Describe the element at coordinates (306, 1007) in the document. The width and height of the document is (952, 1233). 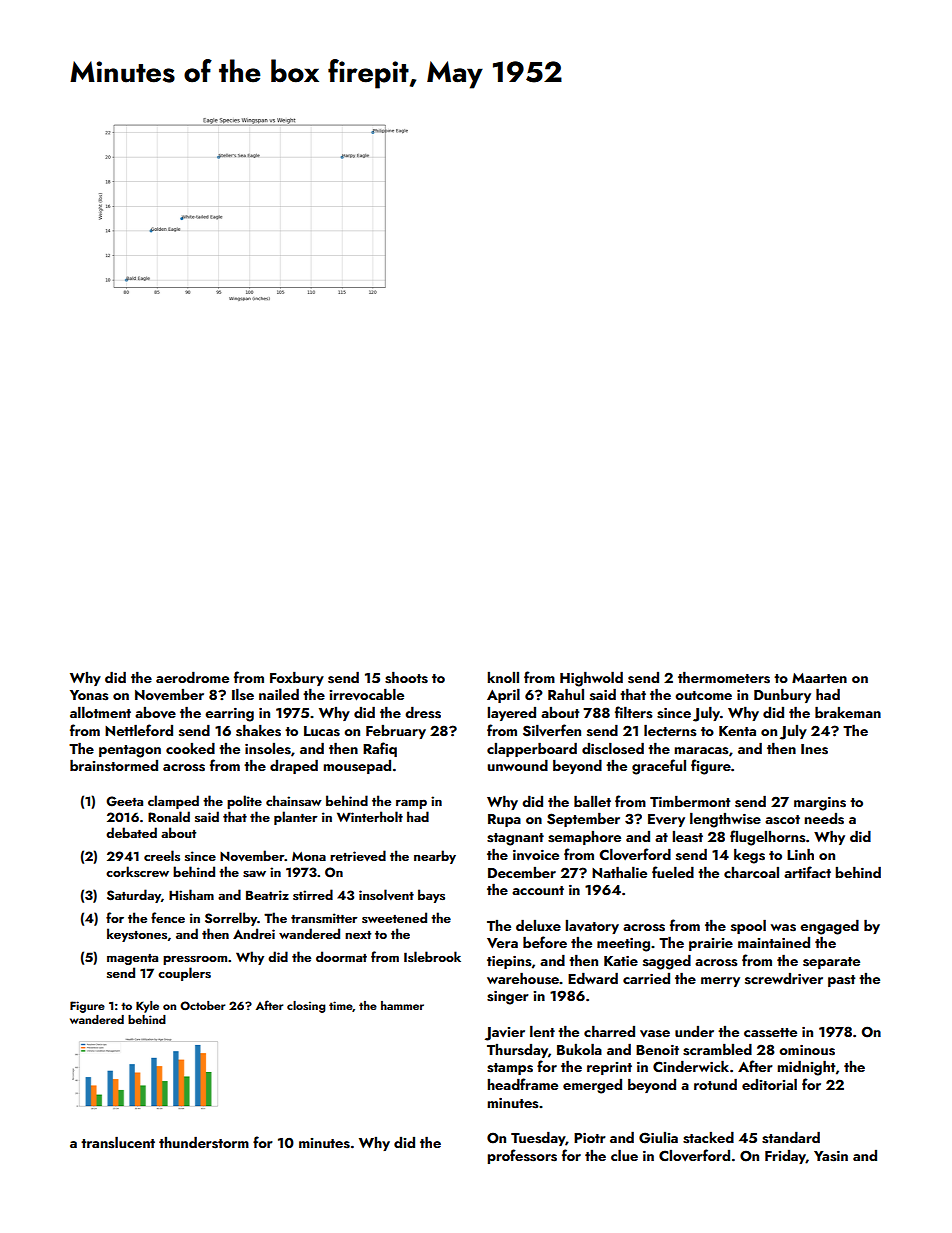
I see `closing` at that location.
